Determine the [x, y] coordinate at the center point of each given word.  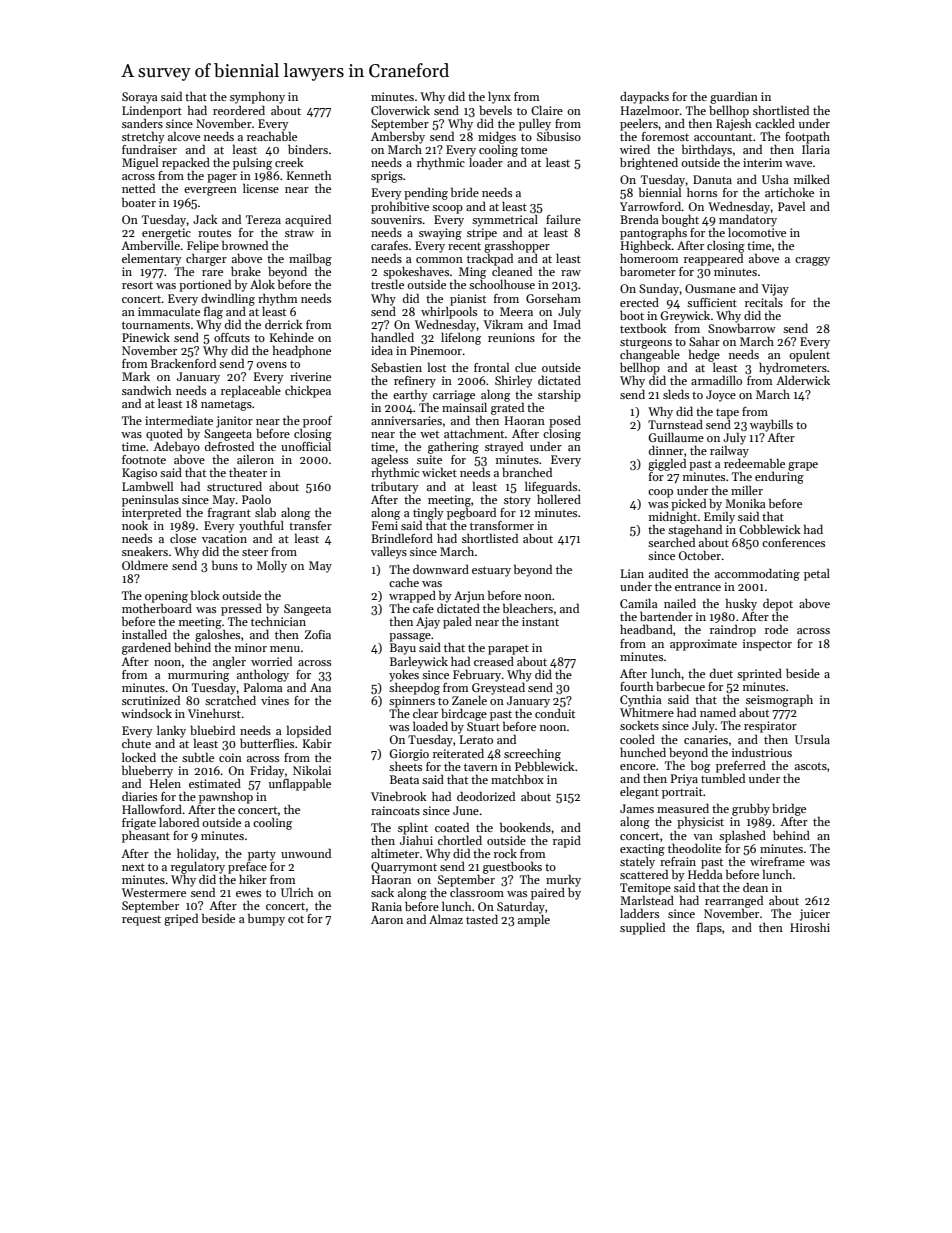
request [141, 921]
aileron [255, 459]
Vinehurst [214, 713]
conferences [793, 542]
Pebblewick [545, 766]
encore [638, 767]
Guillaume [676, 437]
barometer [648, 271]
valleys [389, 552]
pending [426, 193]
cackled [775, 123]
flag [213, 312]
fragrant [229, 514]
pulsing [252, 163]
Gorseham [553, 298]
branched [527, 472]
